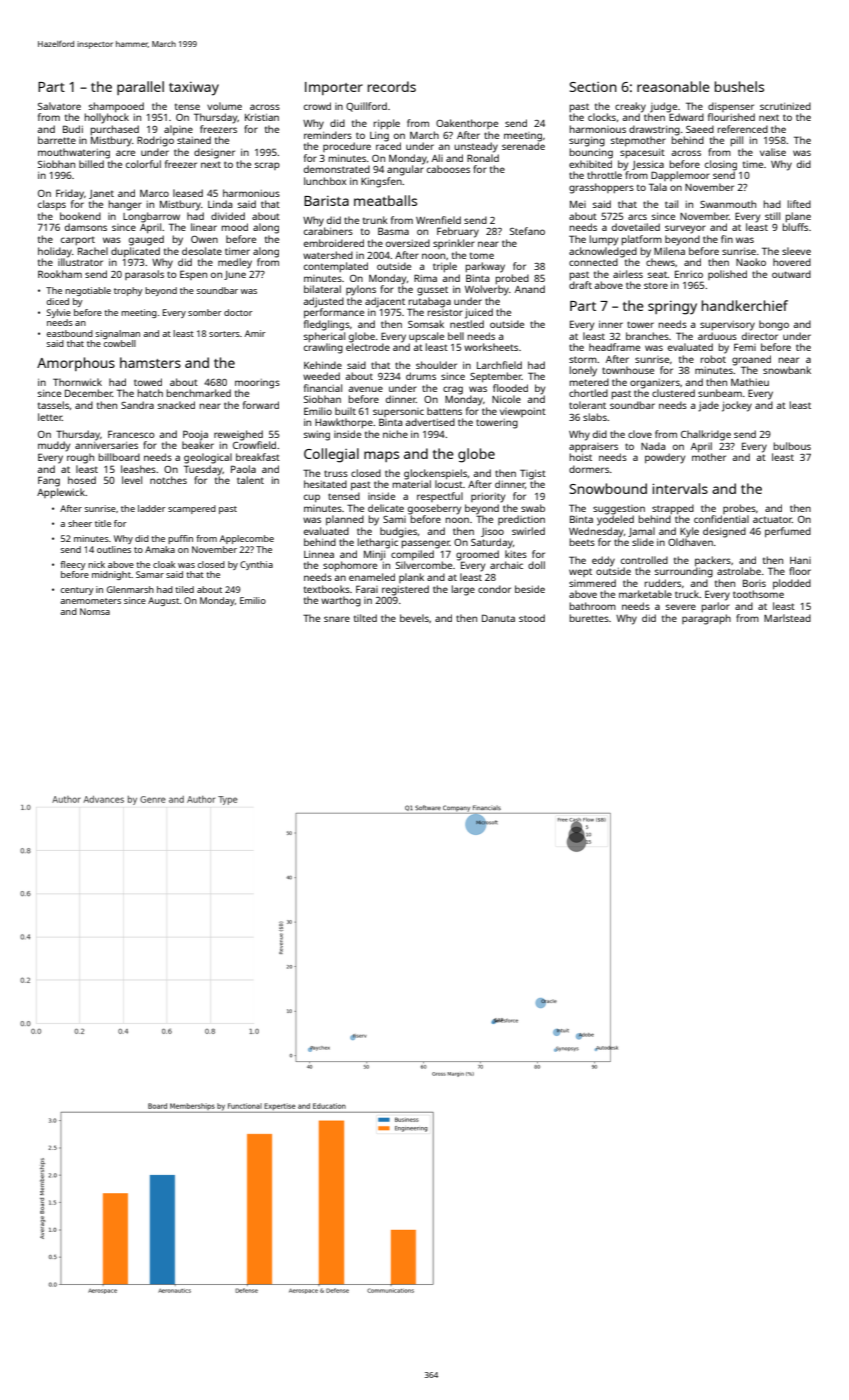 This document has width=849, height=1400. I want to click on midnight, so click(111, 575).
